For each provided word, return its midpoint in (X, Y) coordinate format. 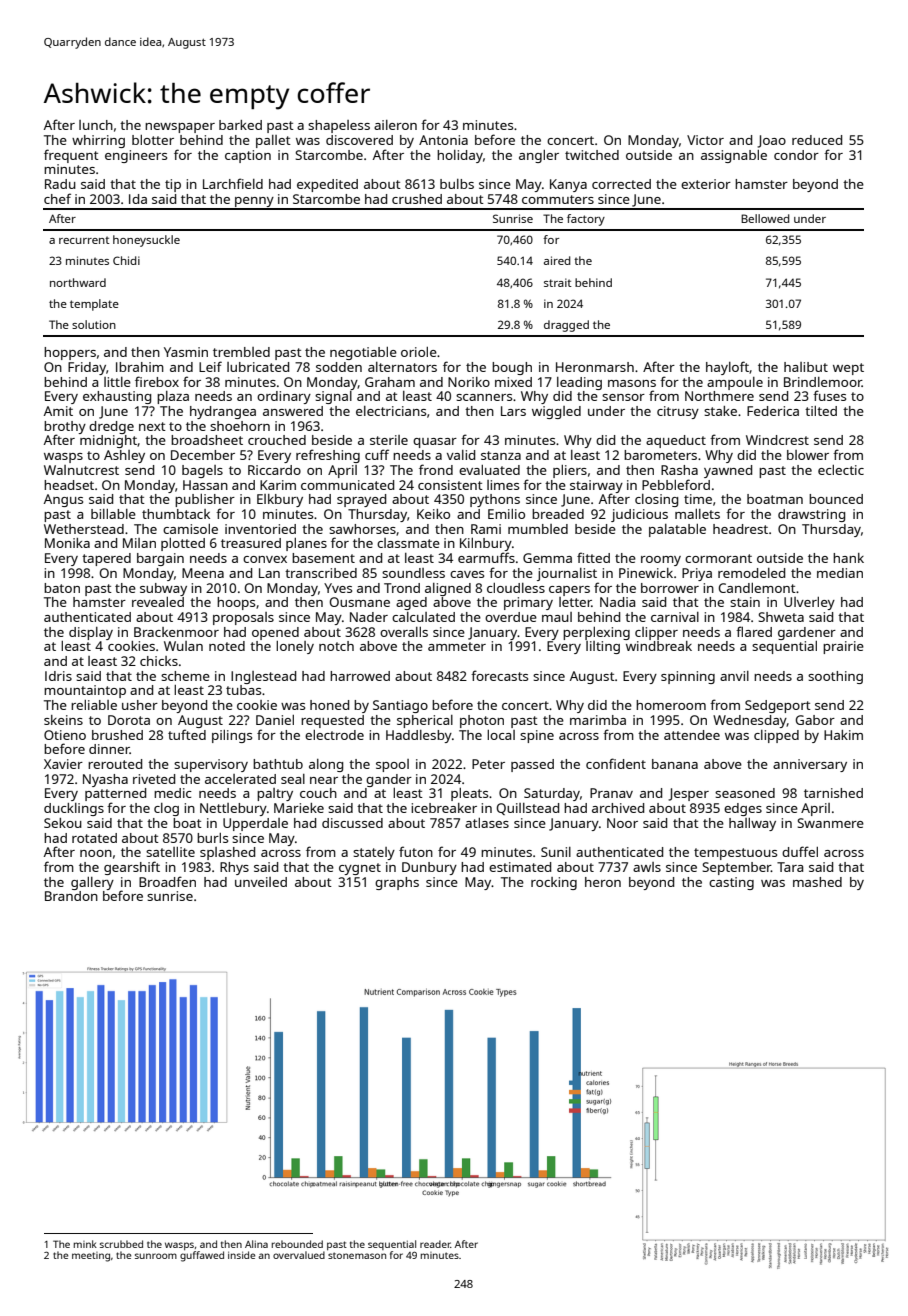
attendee (692, 735)
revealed (158, 602)
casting (731, 883)
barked (240, 125)
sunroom (156, 1256)
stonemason (357, 1255)
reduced (817, 140)
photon (482, 721)
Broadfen (167, 881)
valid (461, 455)
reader (435, 1244)
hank (848, 558)
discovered (359, 140)
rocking (554, 883)
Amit (58, 411)
